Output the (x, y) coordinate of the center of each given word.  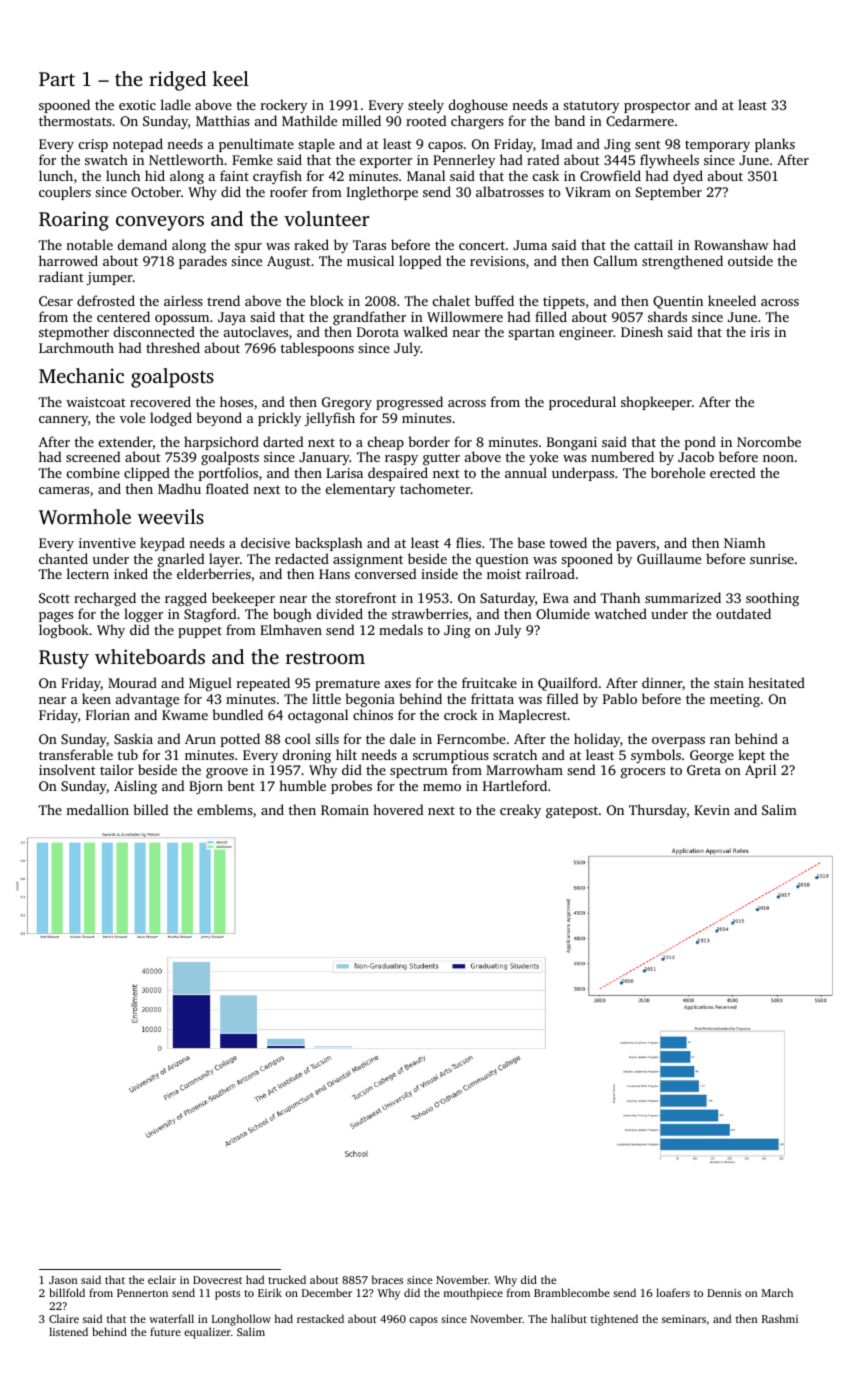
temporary (717, 146)
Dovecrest (217, 1280)
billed (150, 809)
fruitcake (489, 682)
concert (482, 245)
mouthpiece (473, 1294)
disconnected (154, 331)
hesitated (776, 682)
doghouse (478, 106)
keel (231, 78)
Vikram (588, 191)
